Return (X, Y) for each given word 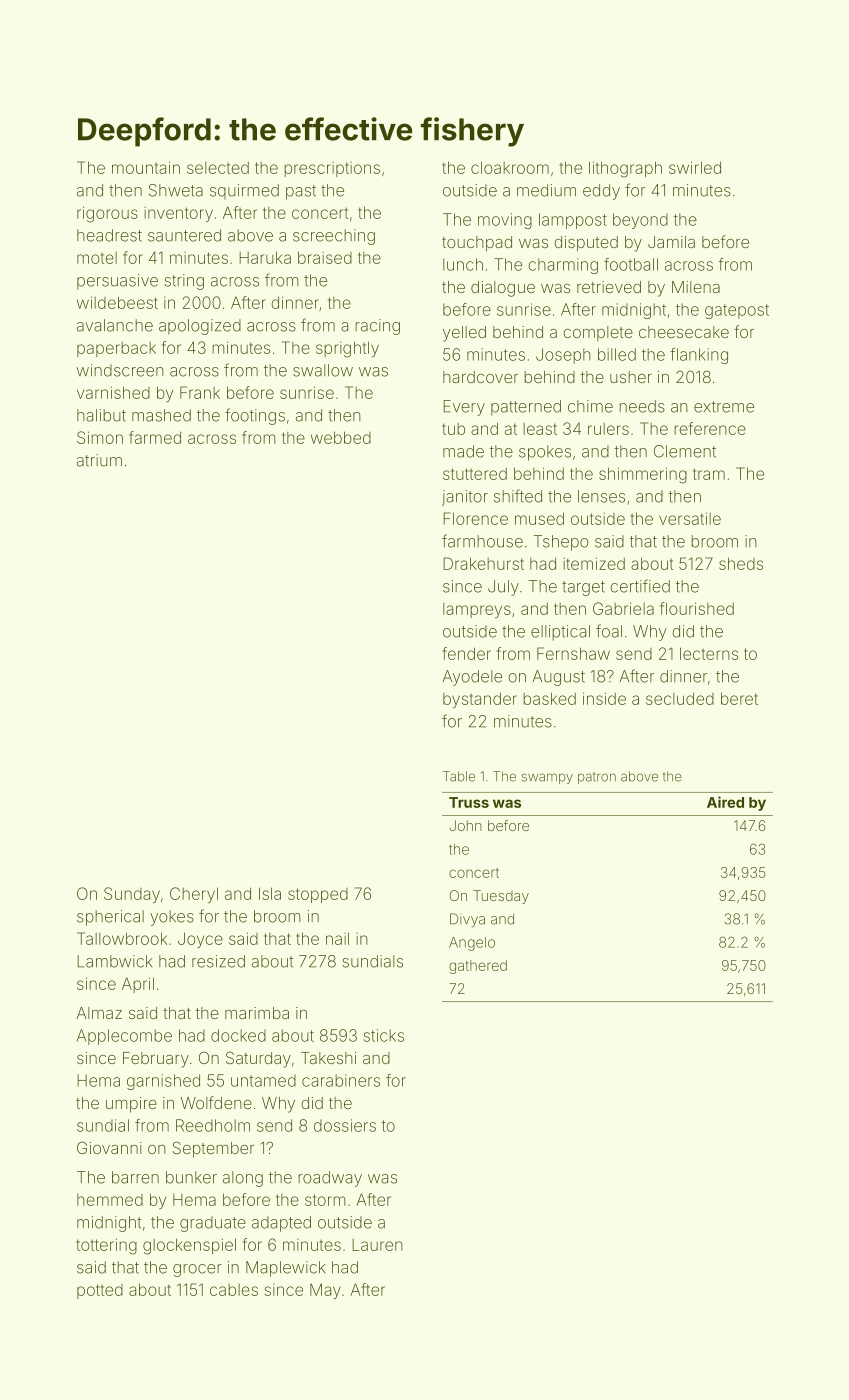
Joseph (563, 356)
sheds (741, 563)
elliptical (560, 633)
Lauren (377, 1245)
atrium (99, 460)
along (243, 1179)
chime (590, 406)
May (325, 1291)
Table (459, 776)
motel (97, 258)
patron (597, 778)
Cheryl (194, 895)
